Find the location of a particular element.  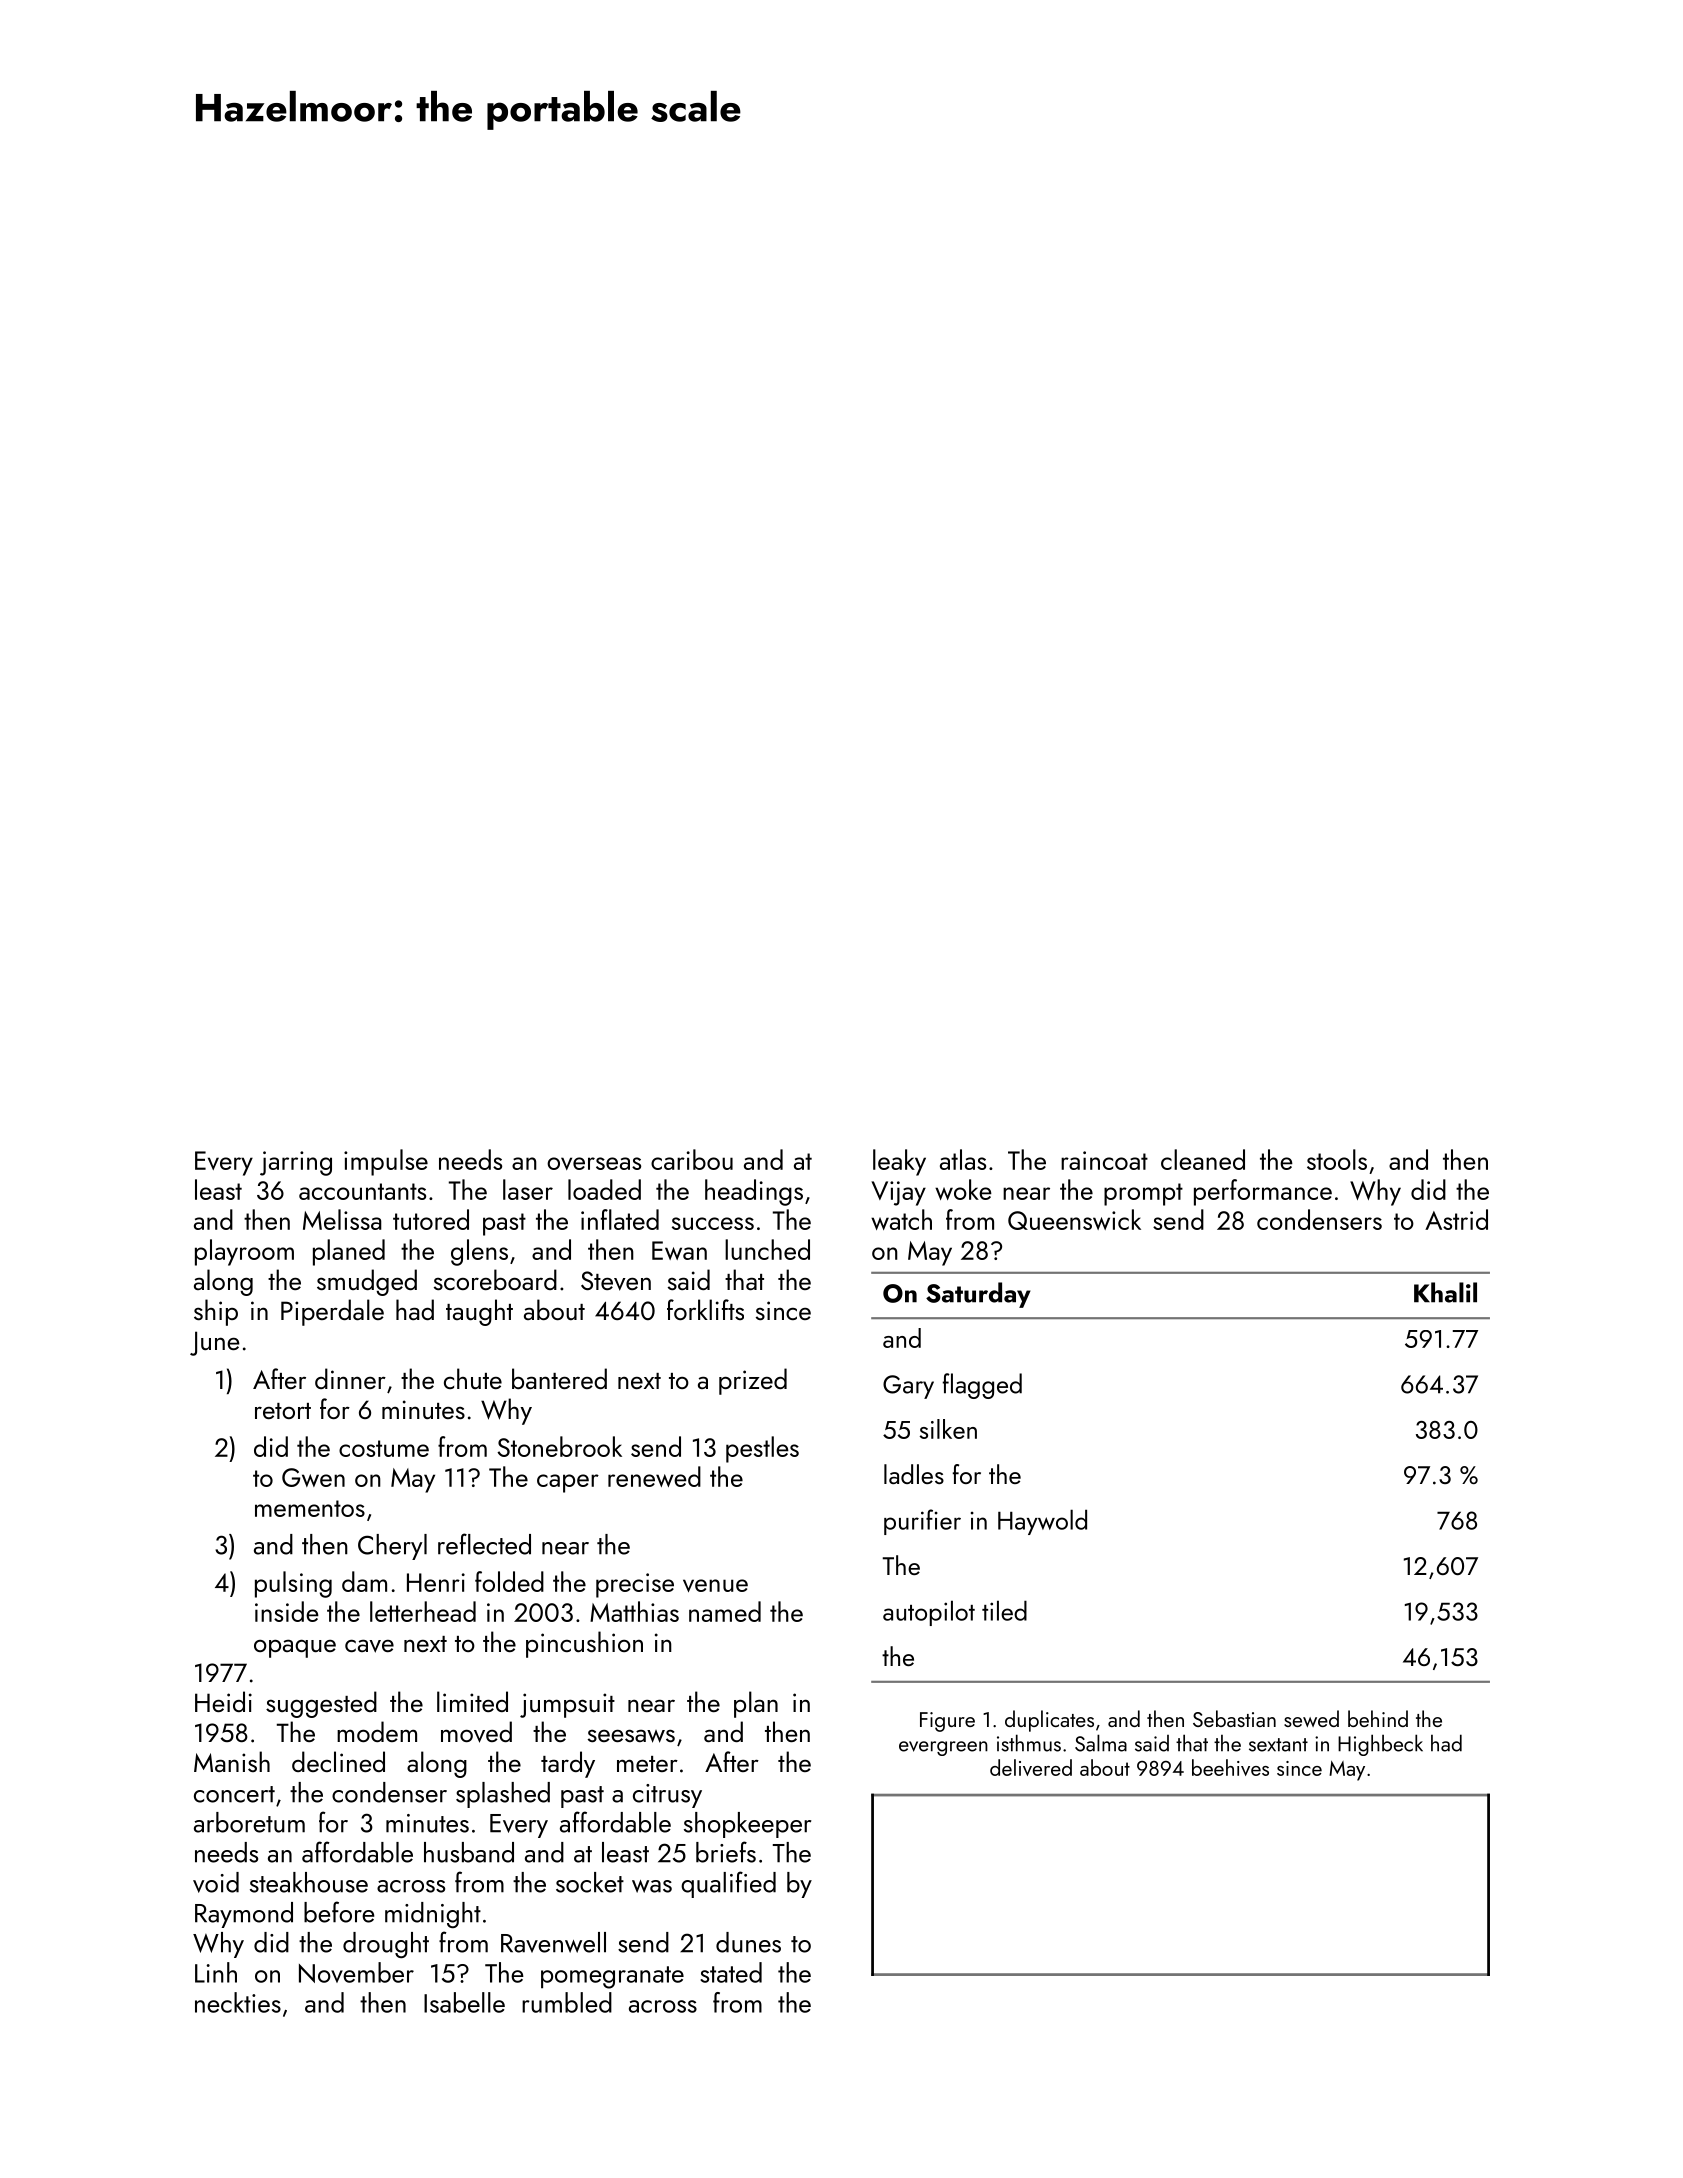

delivered is located at coordinates (1031, 1767).
